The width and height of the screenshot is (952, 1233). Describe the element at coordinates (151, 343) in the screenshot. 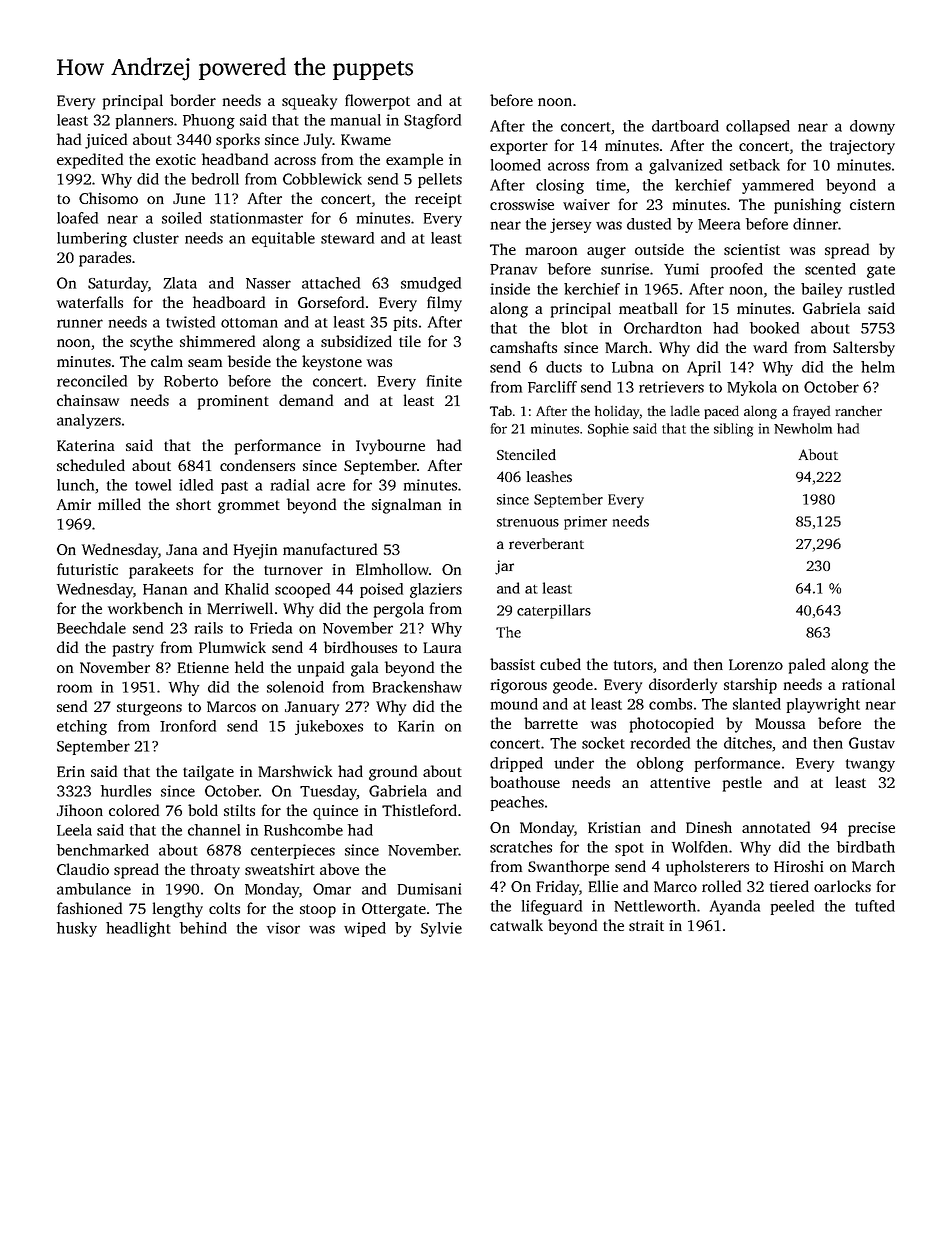

I see `scythe` at that location.
